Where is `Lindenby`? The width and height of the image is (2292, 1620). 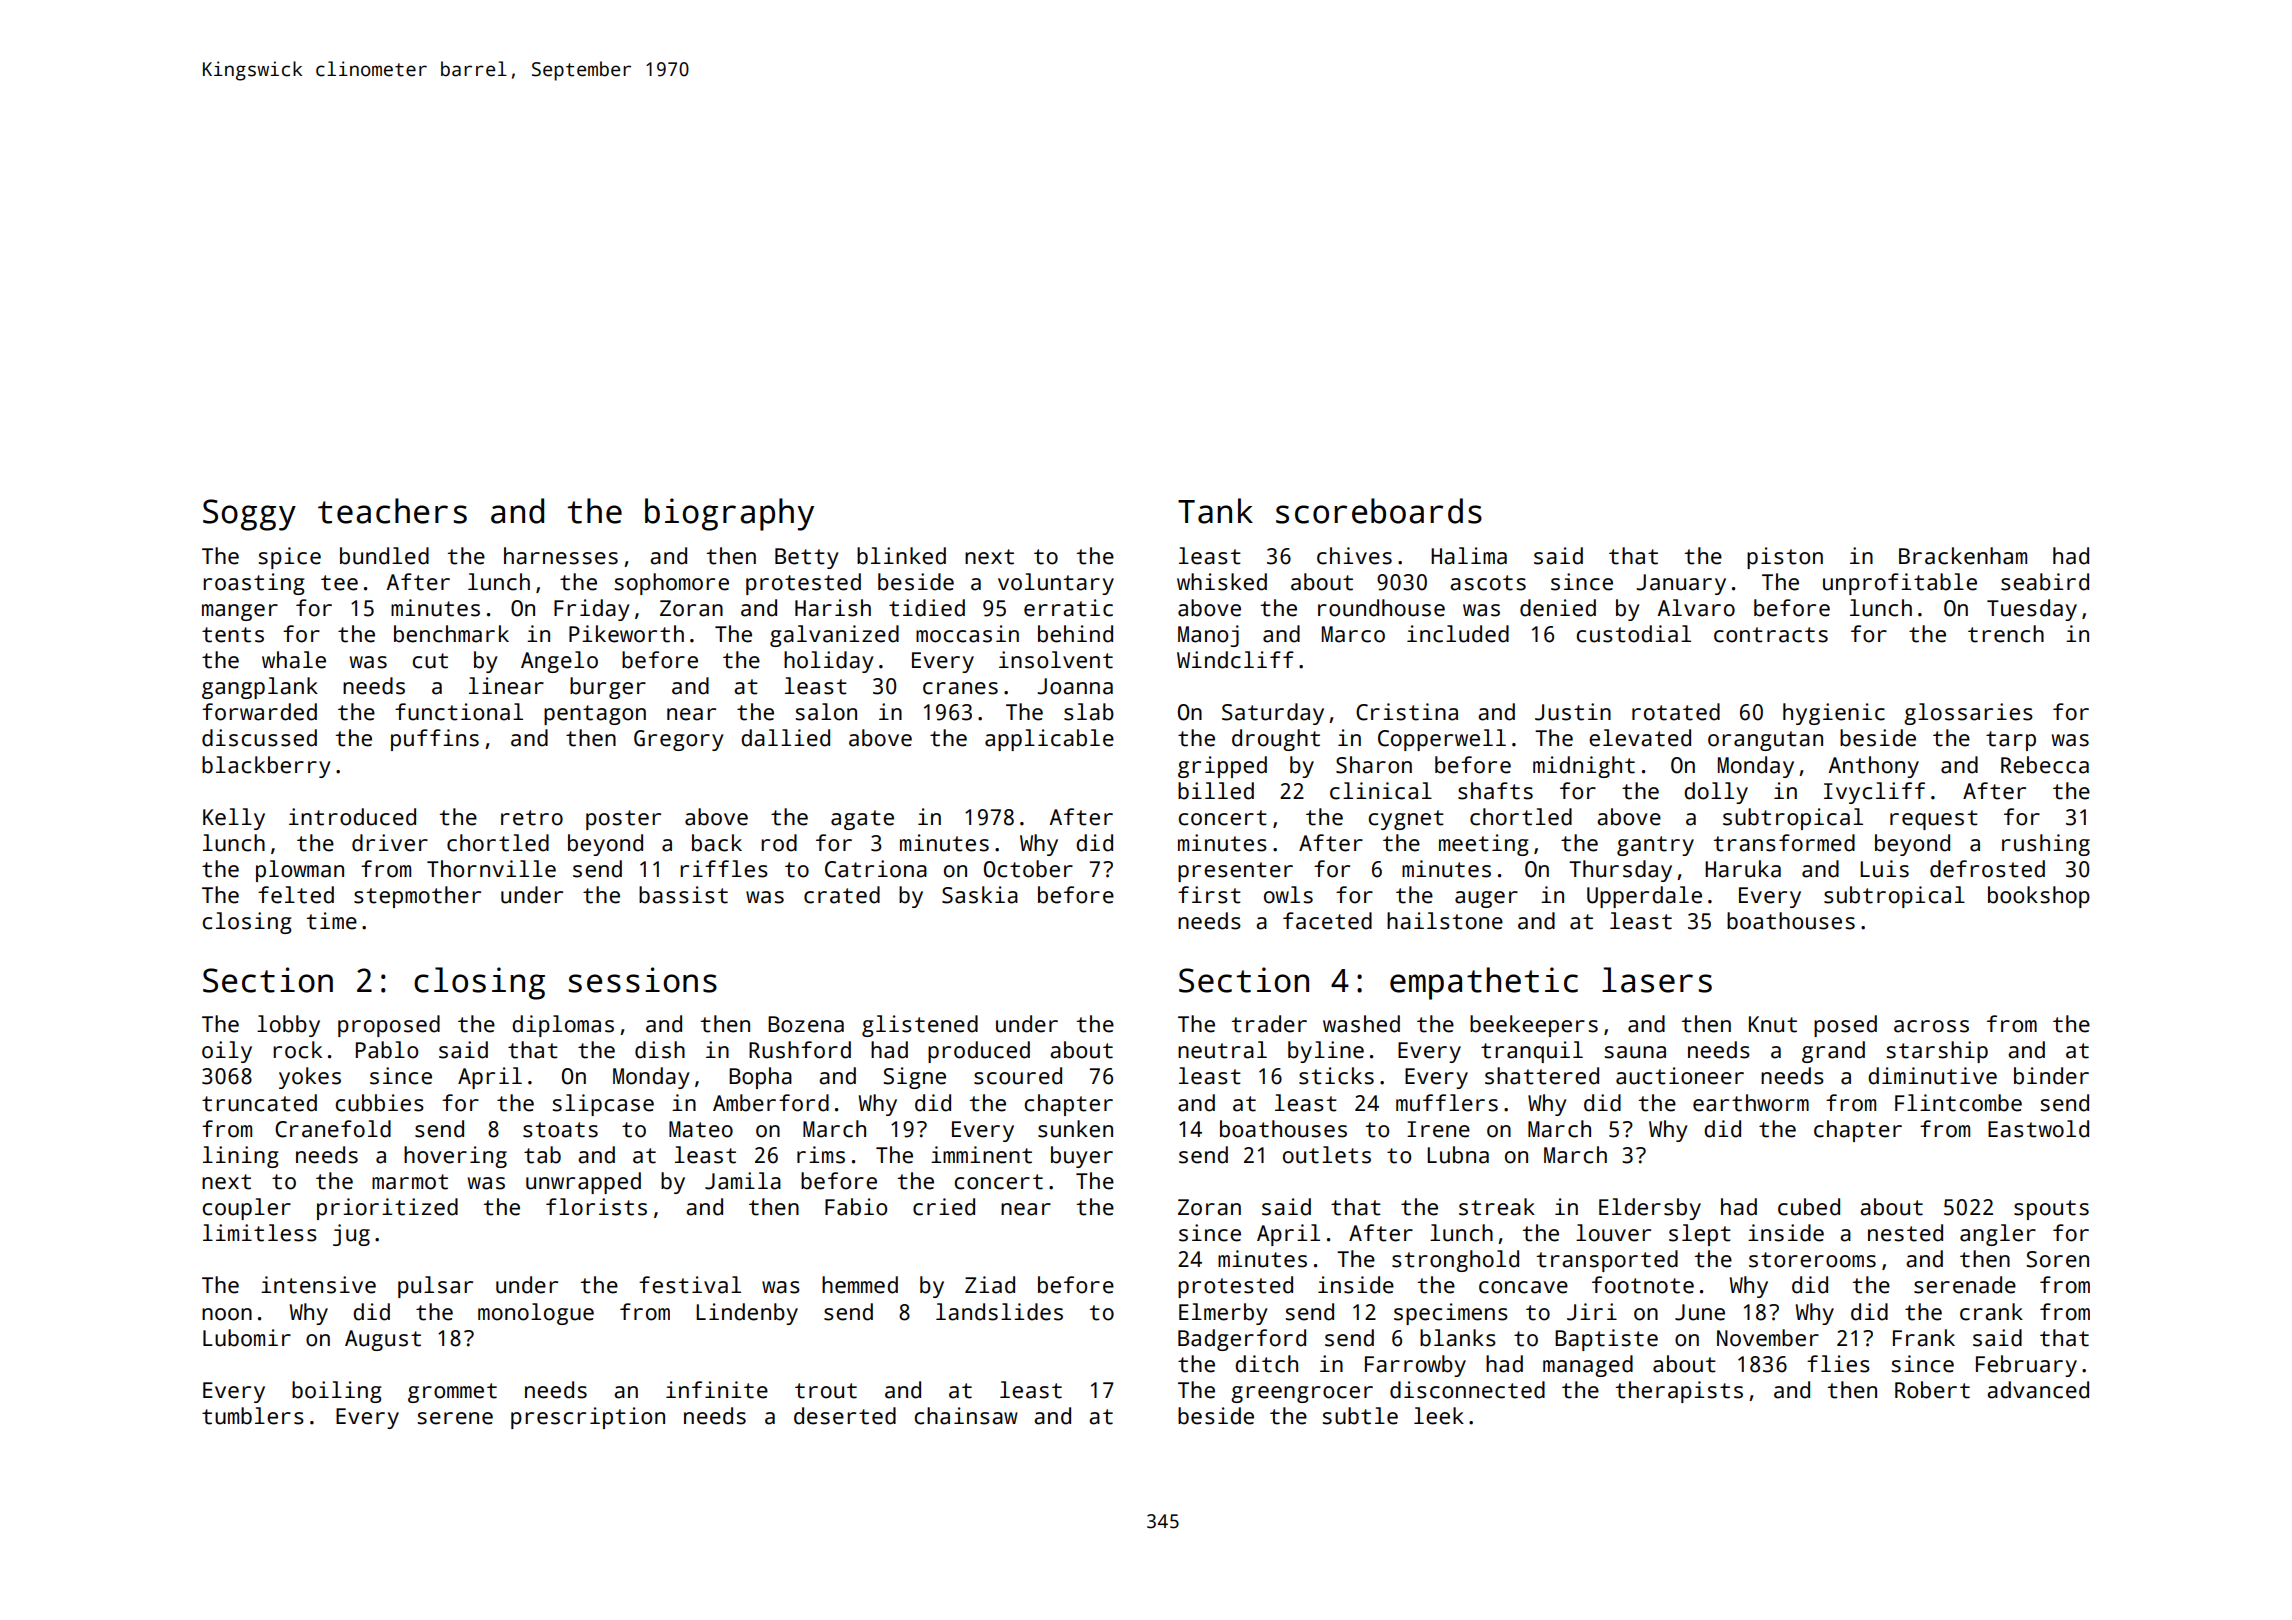 Lindenby is located at coordinates (747, 1314).
